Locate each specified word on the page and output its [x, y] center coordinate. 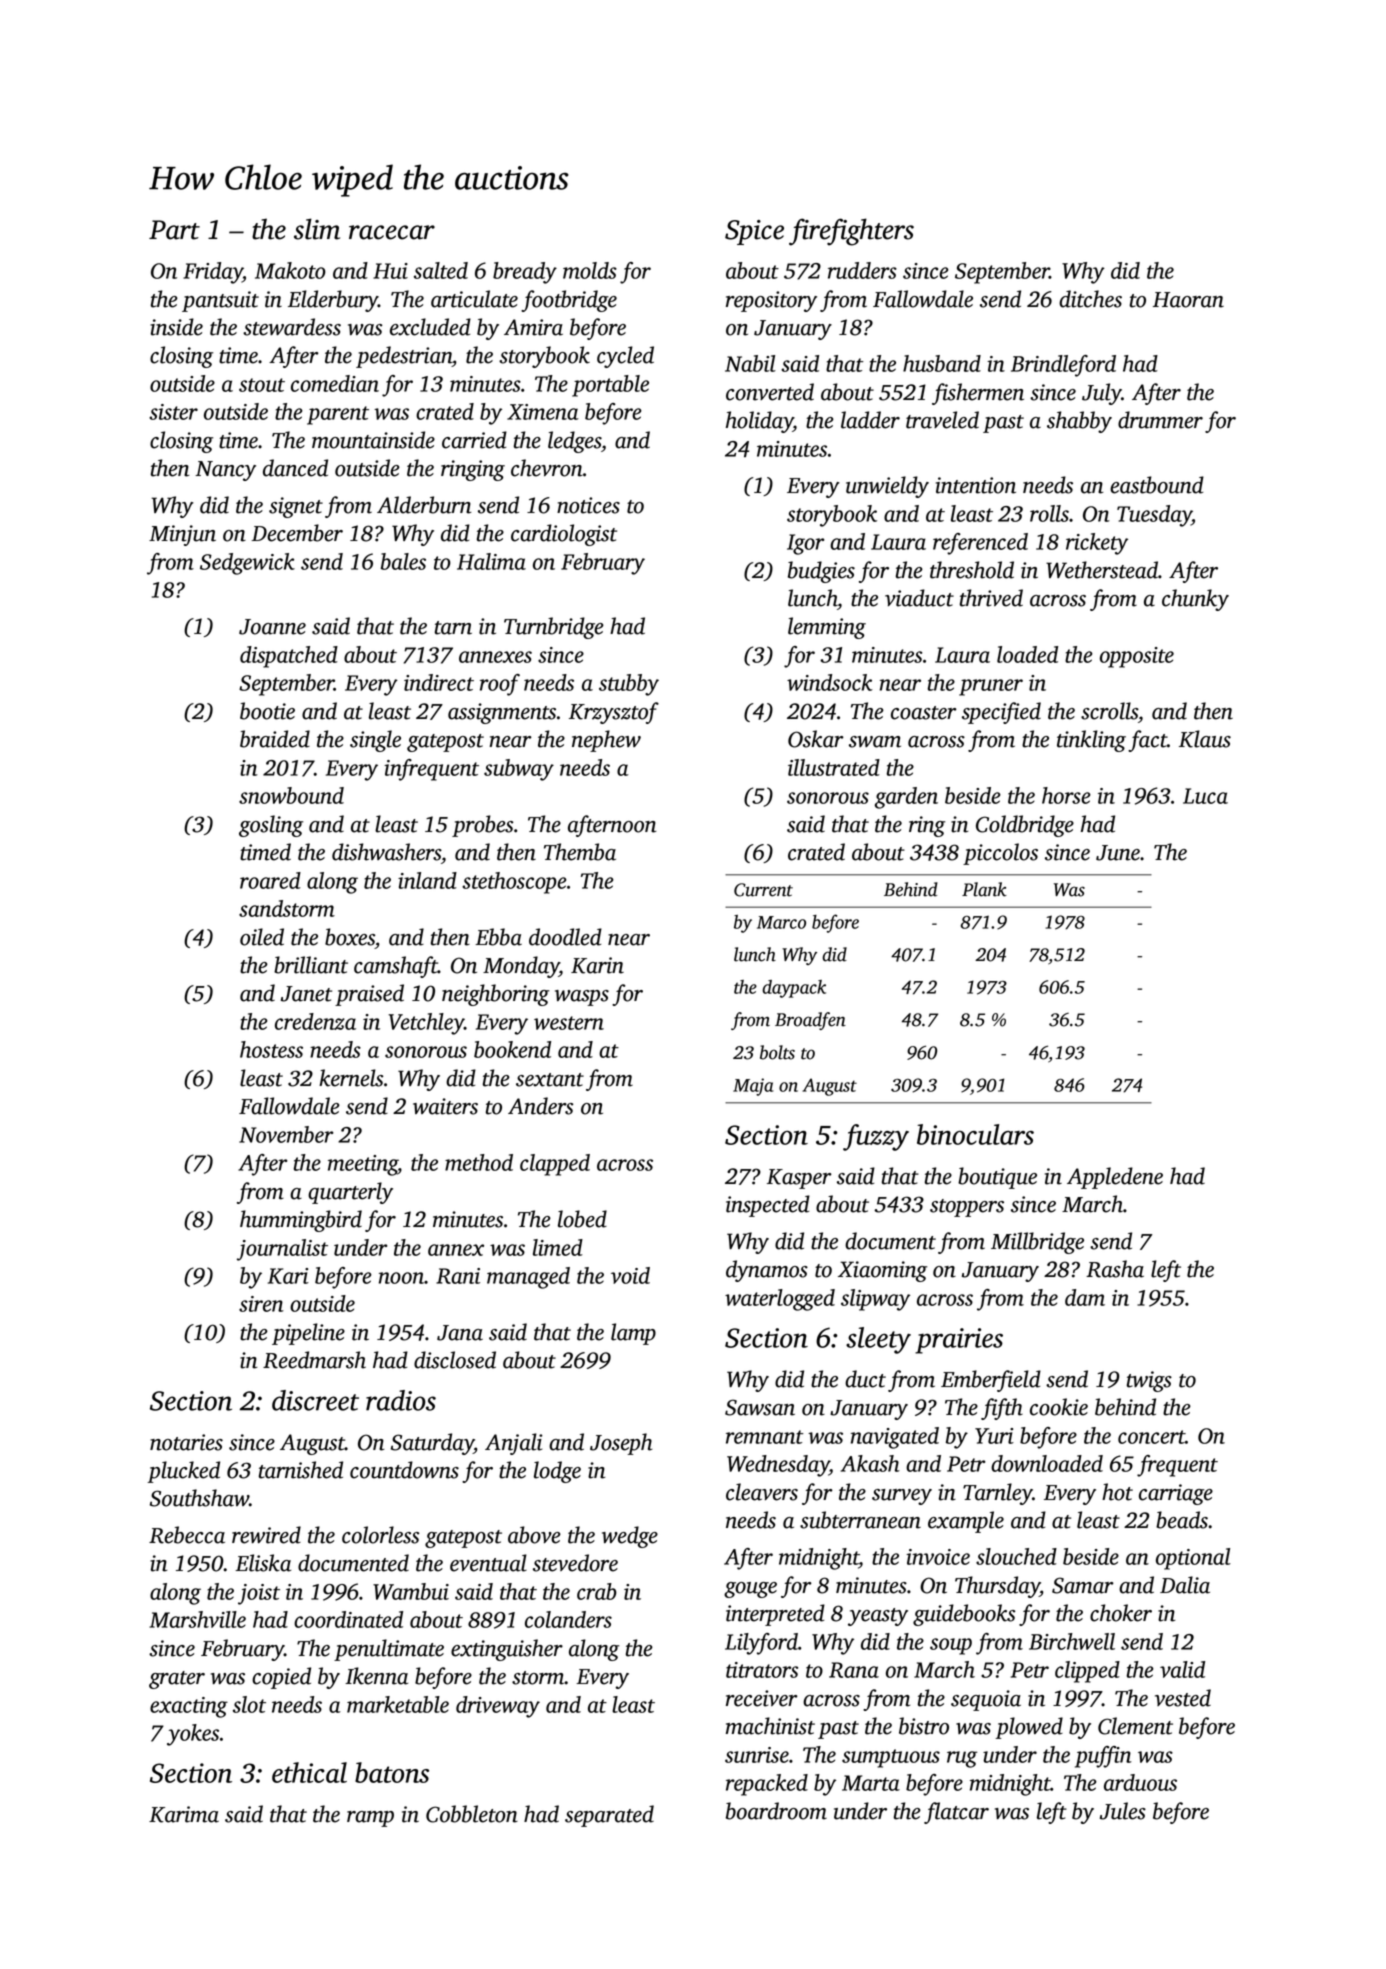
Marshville [197, 1619]
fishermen [978, 394]
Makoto [290, 270]
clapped [555, 1165]
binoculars [975, 1134]
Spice [754, 232]
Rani [458, 1276]
